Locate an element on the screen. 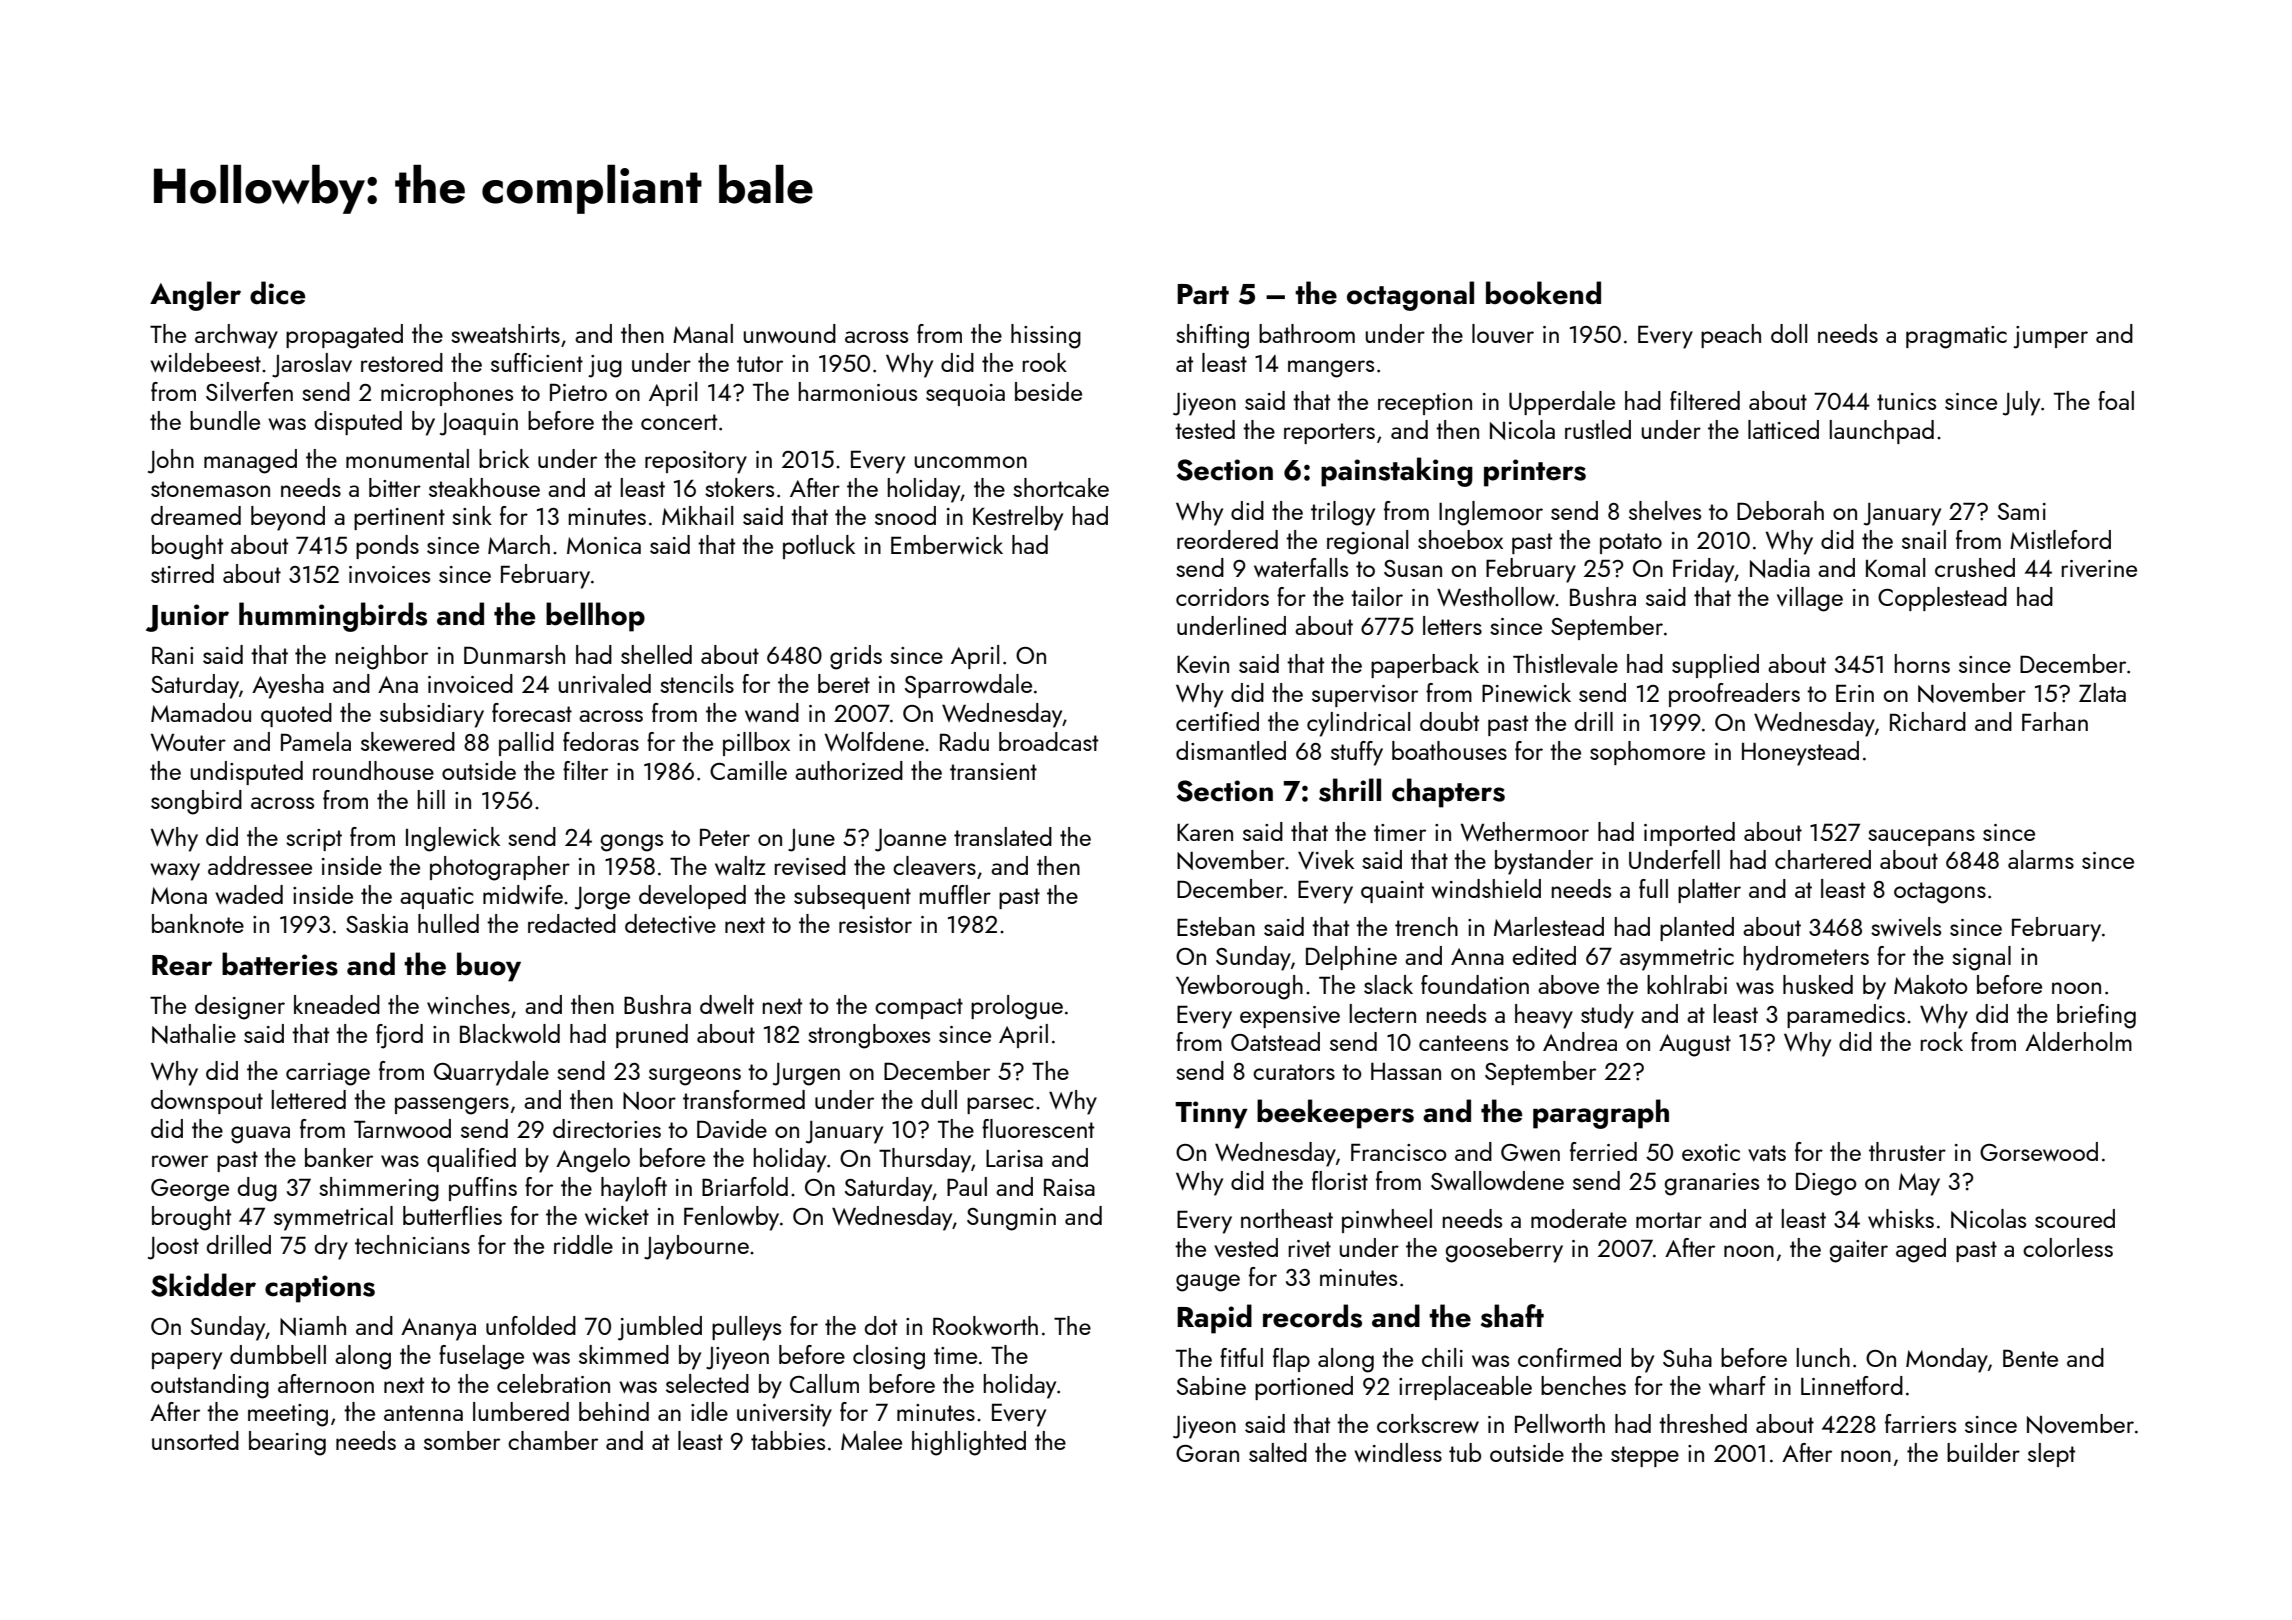  compact is located at coordinates (919, 1008).
